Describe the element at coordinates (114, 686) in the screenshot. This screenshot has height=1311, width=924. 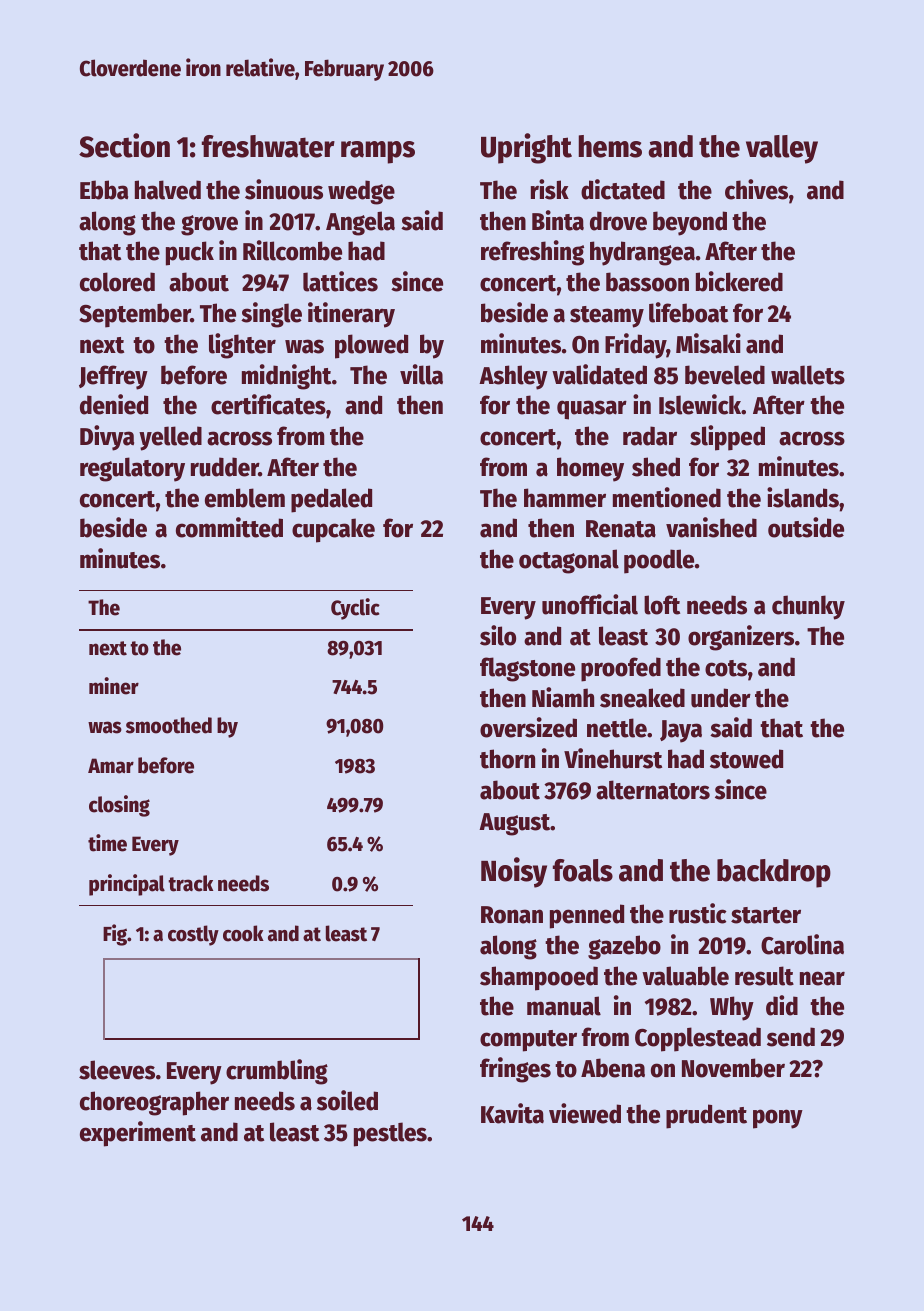
I see `miner` at that location.
